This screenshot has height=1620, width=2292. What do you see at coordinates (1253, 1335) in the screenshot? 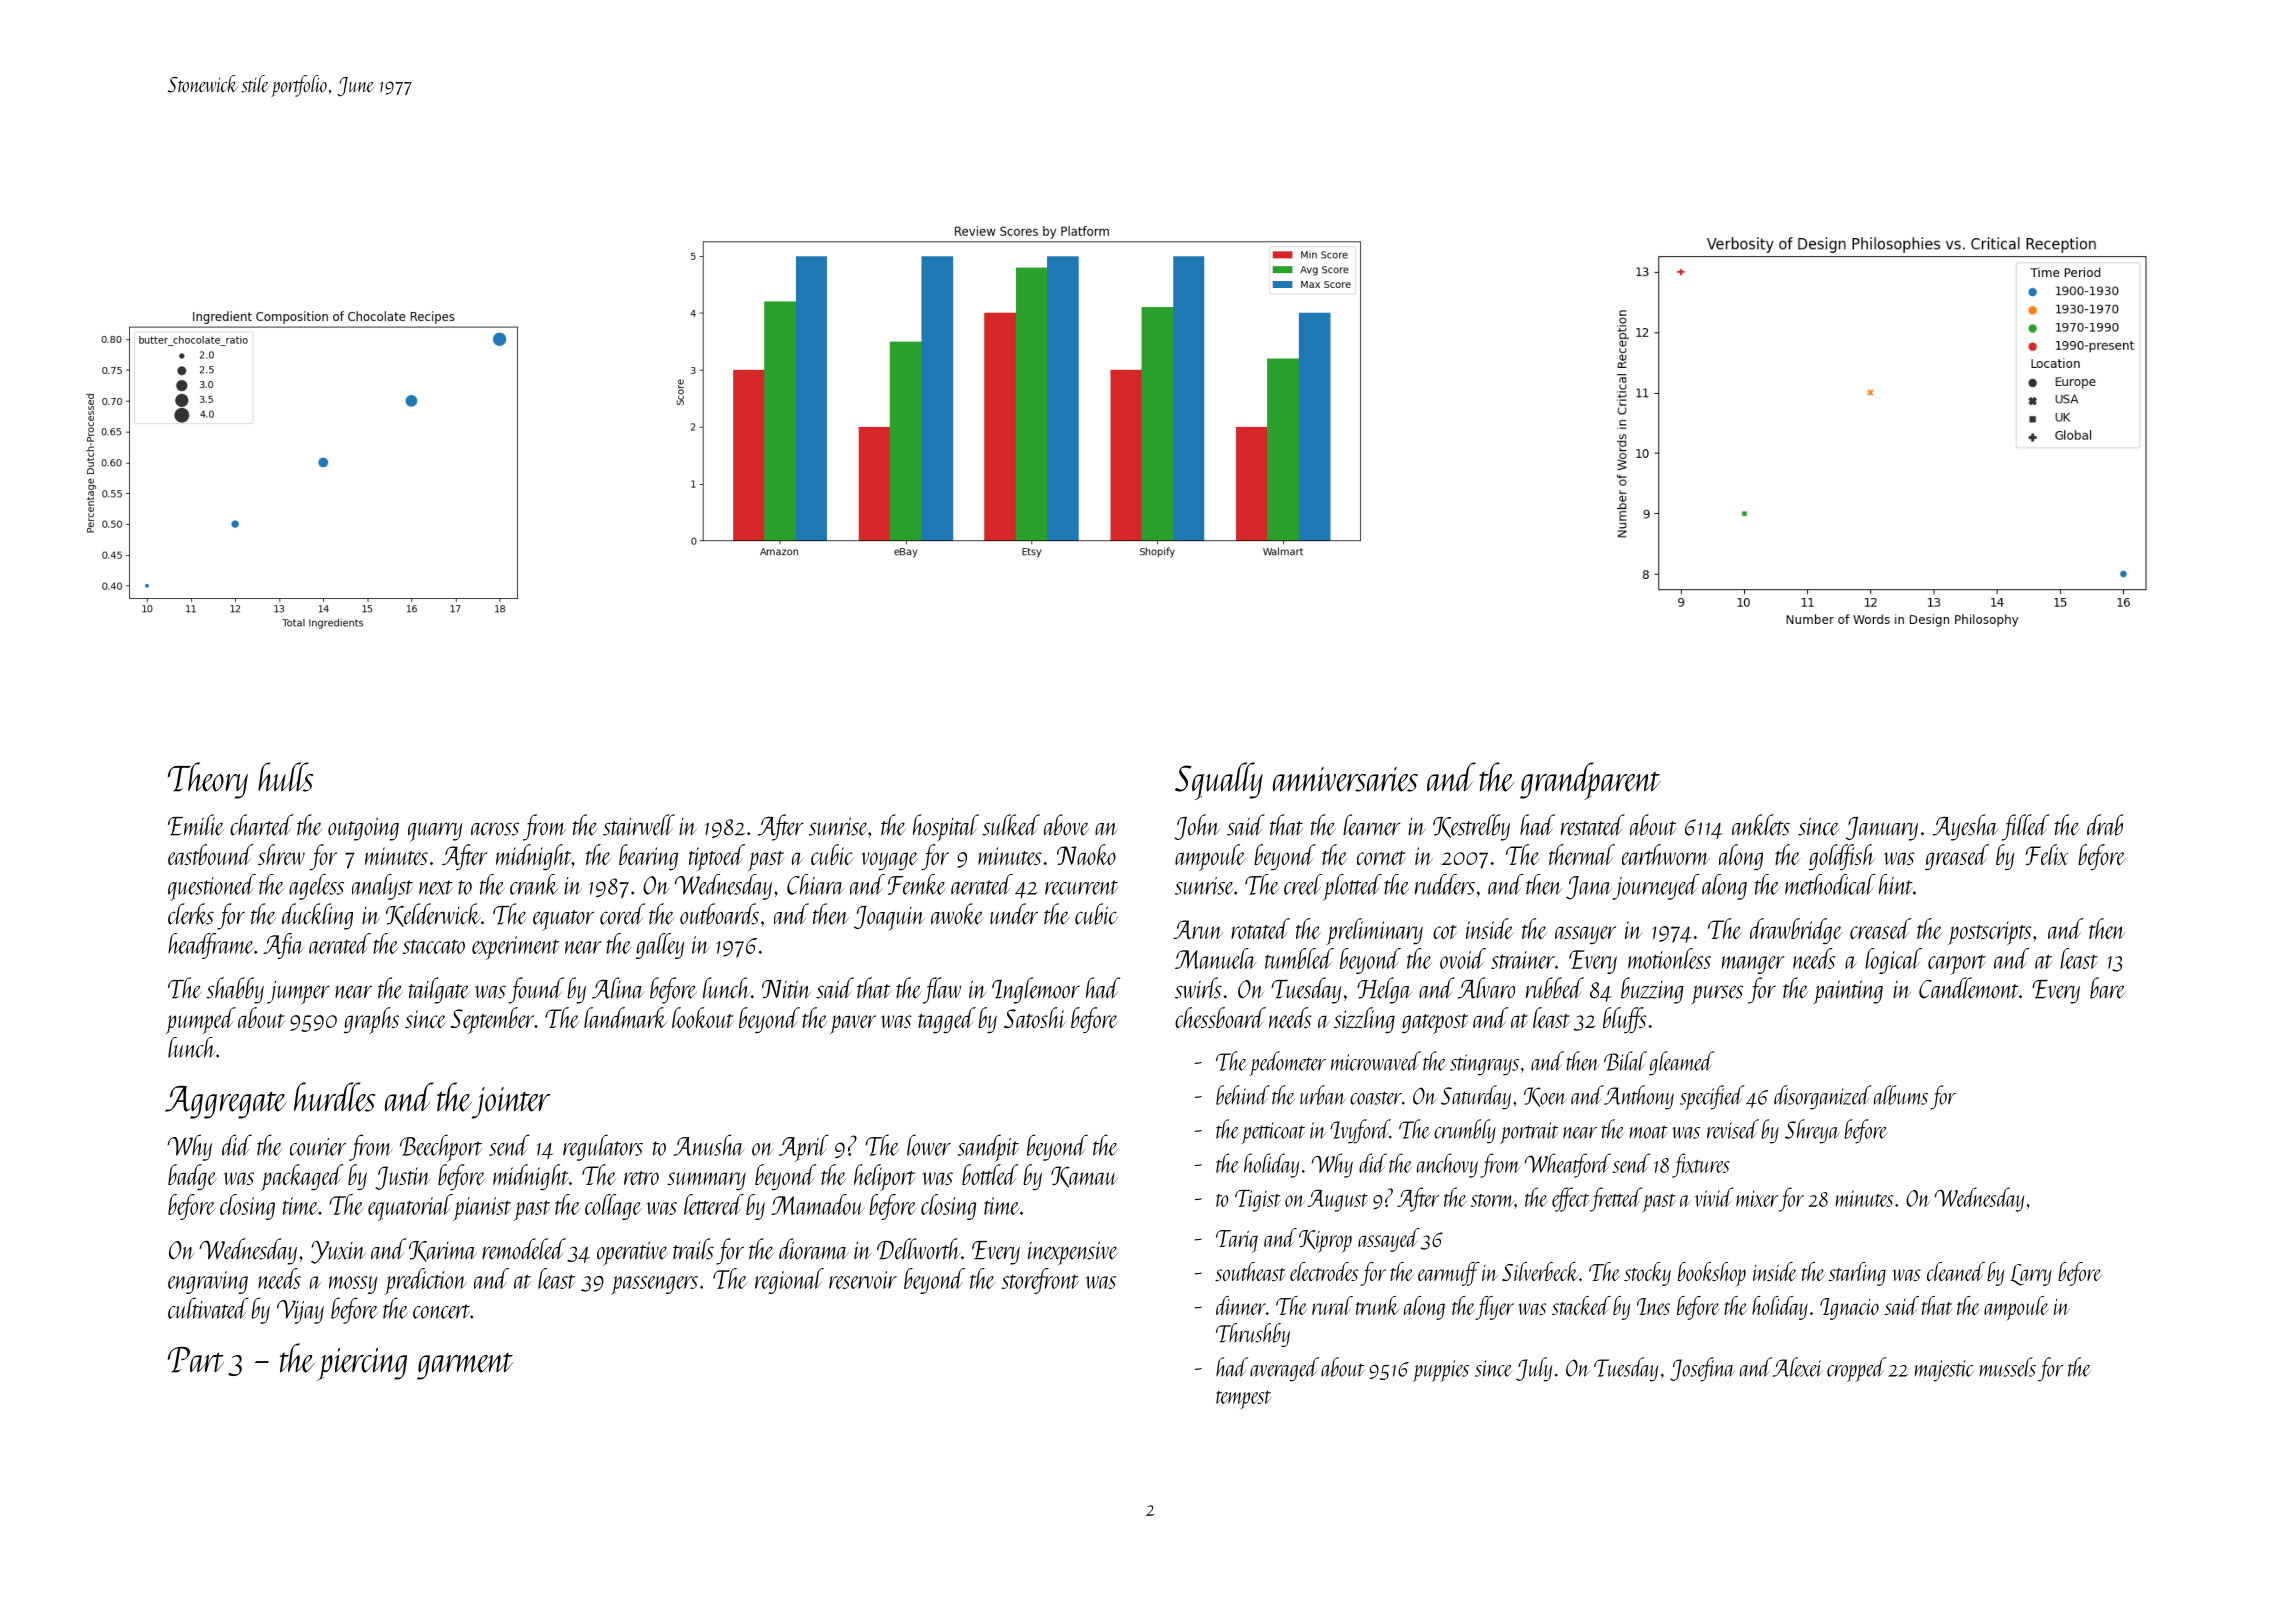
I see `Thrushby` at bounding box center [1253, 1335].
